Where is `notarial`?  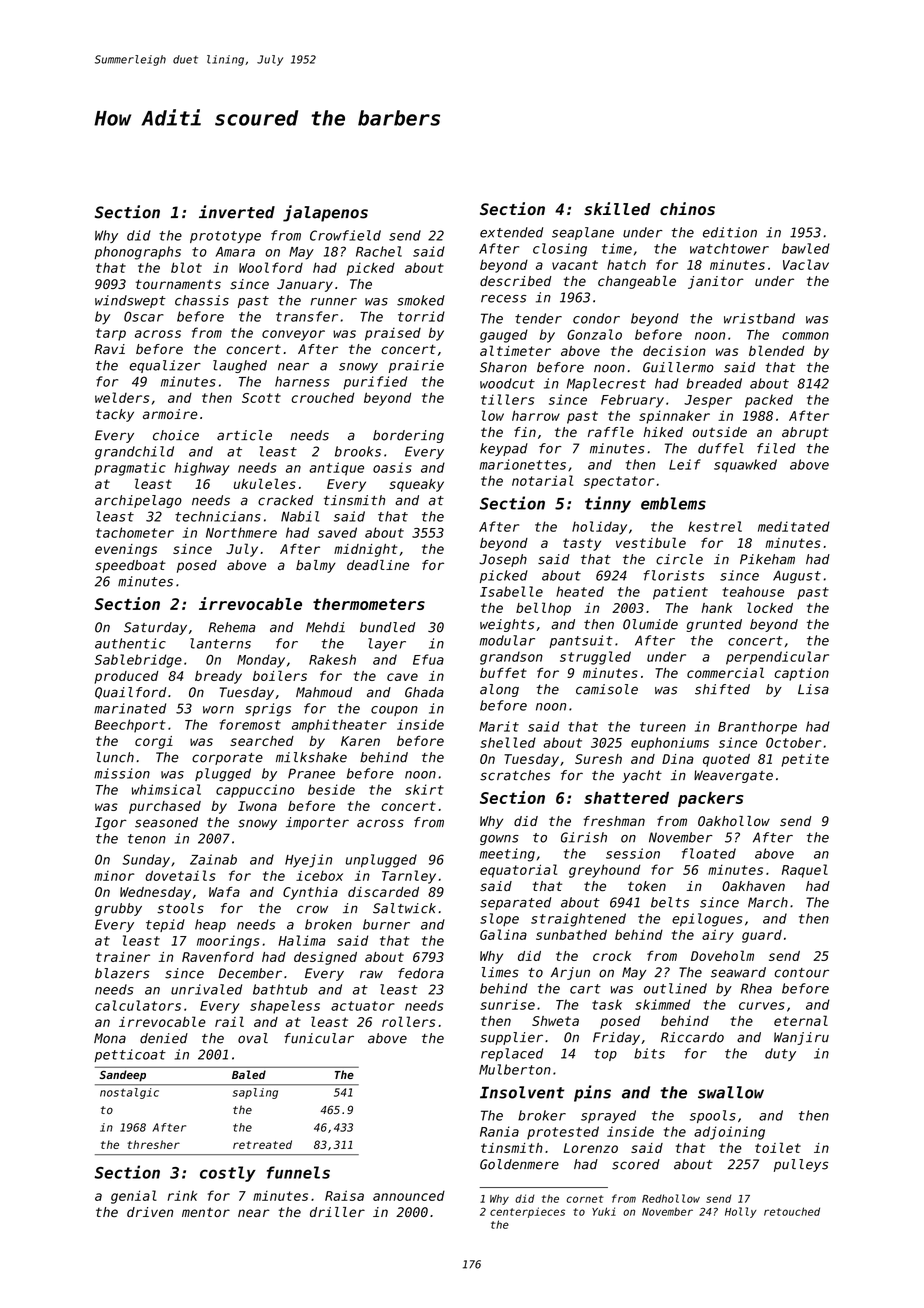
notarial is located at coordinates (542, 480).
